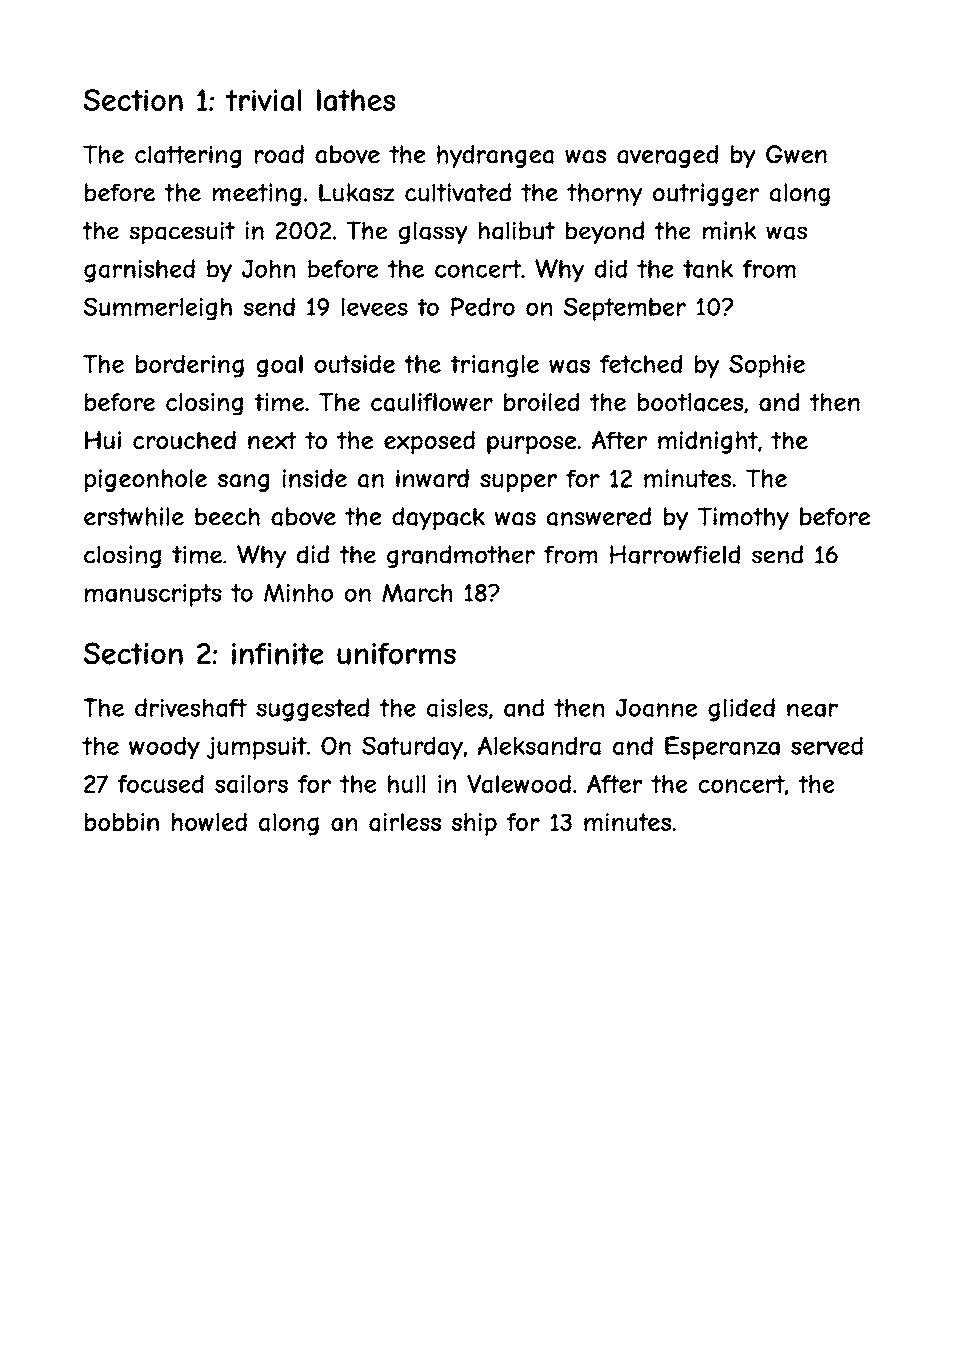 The width and height of the screenshot is (959, 1360). I want to click on lathes, so click(356, 100).
